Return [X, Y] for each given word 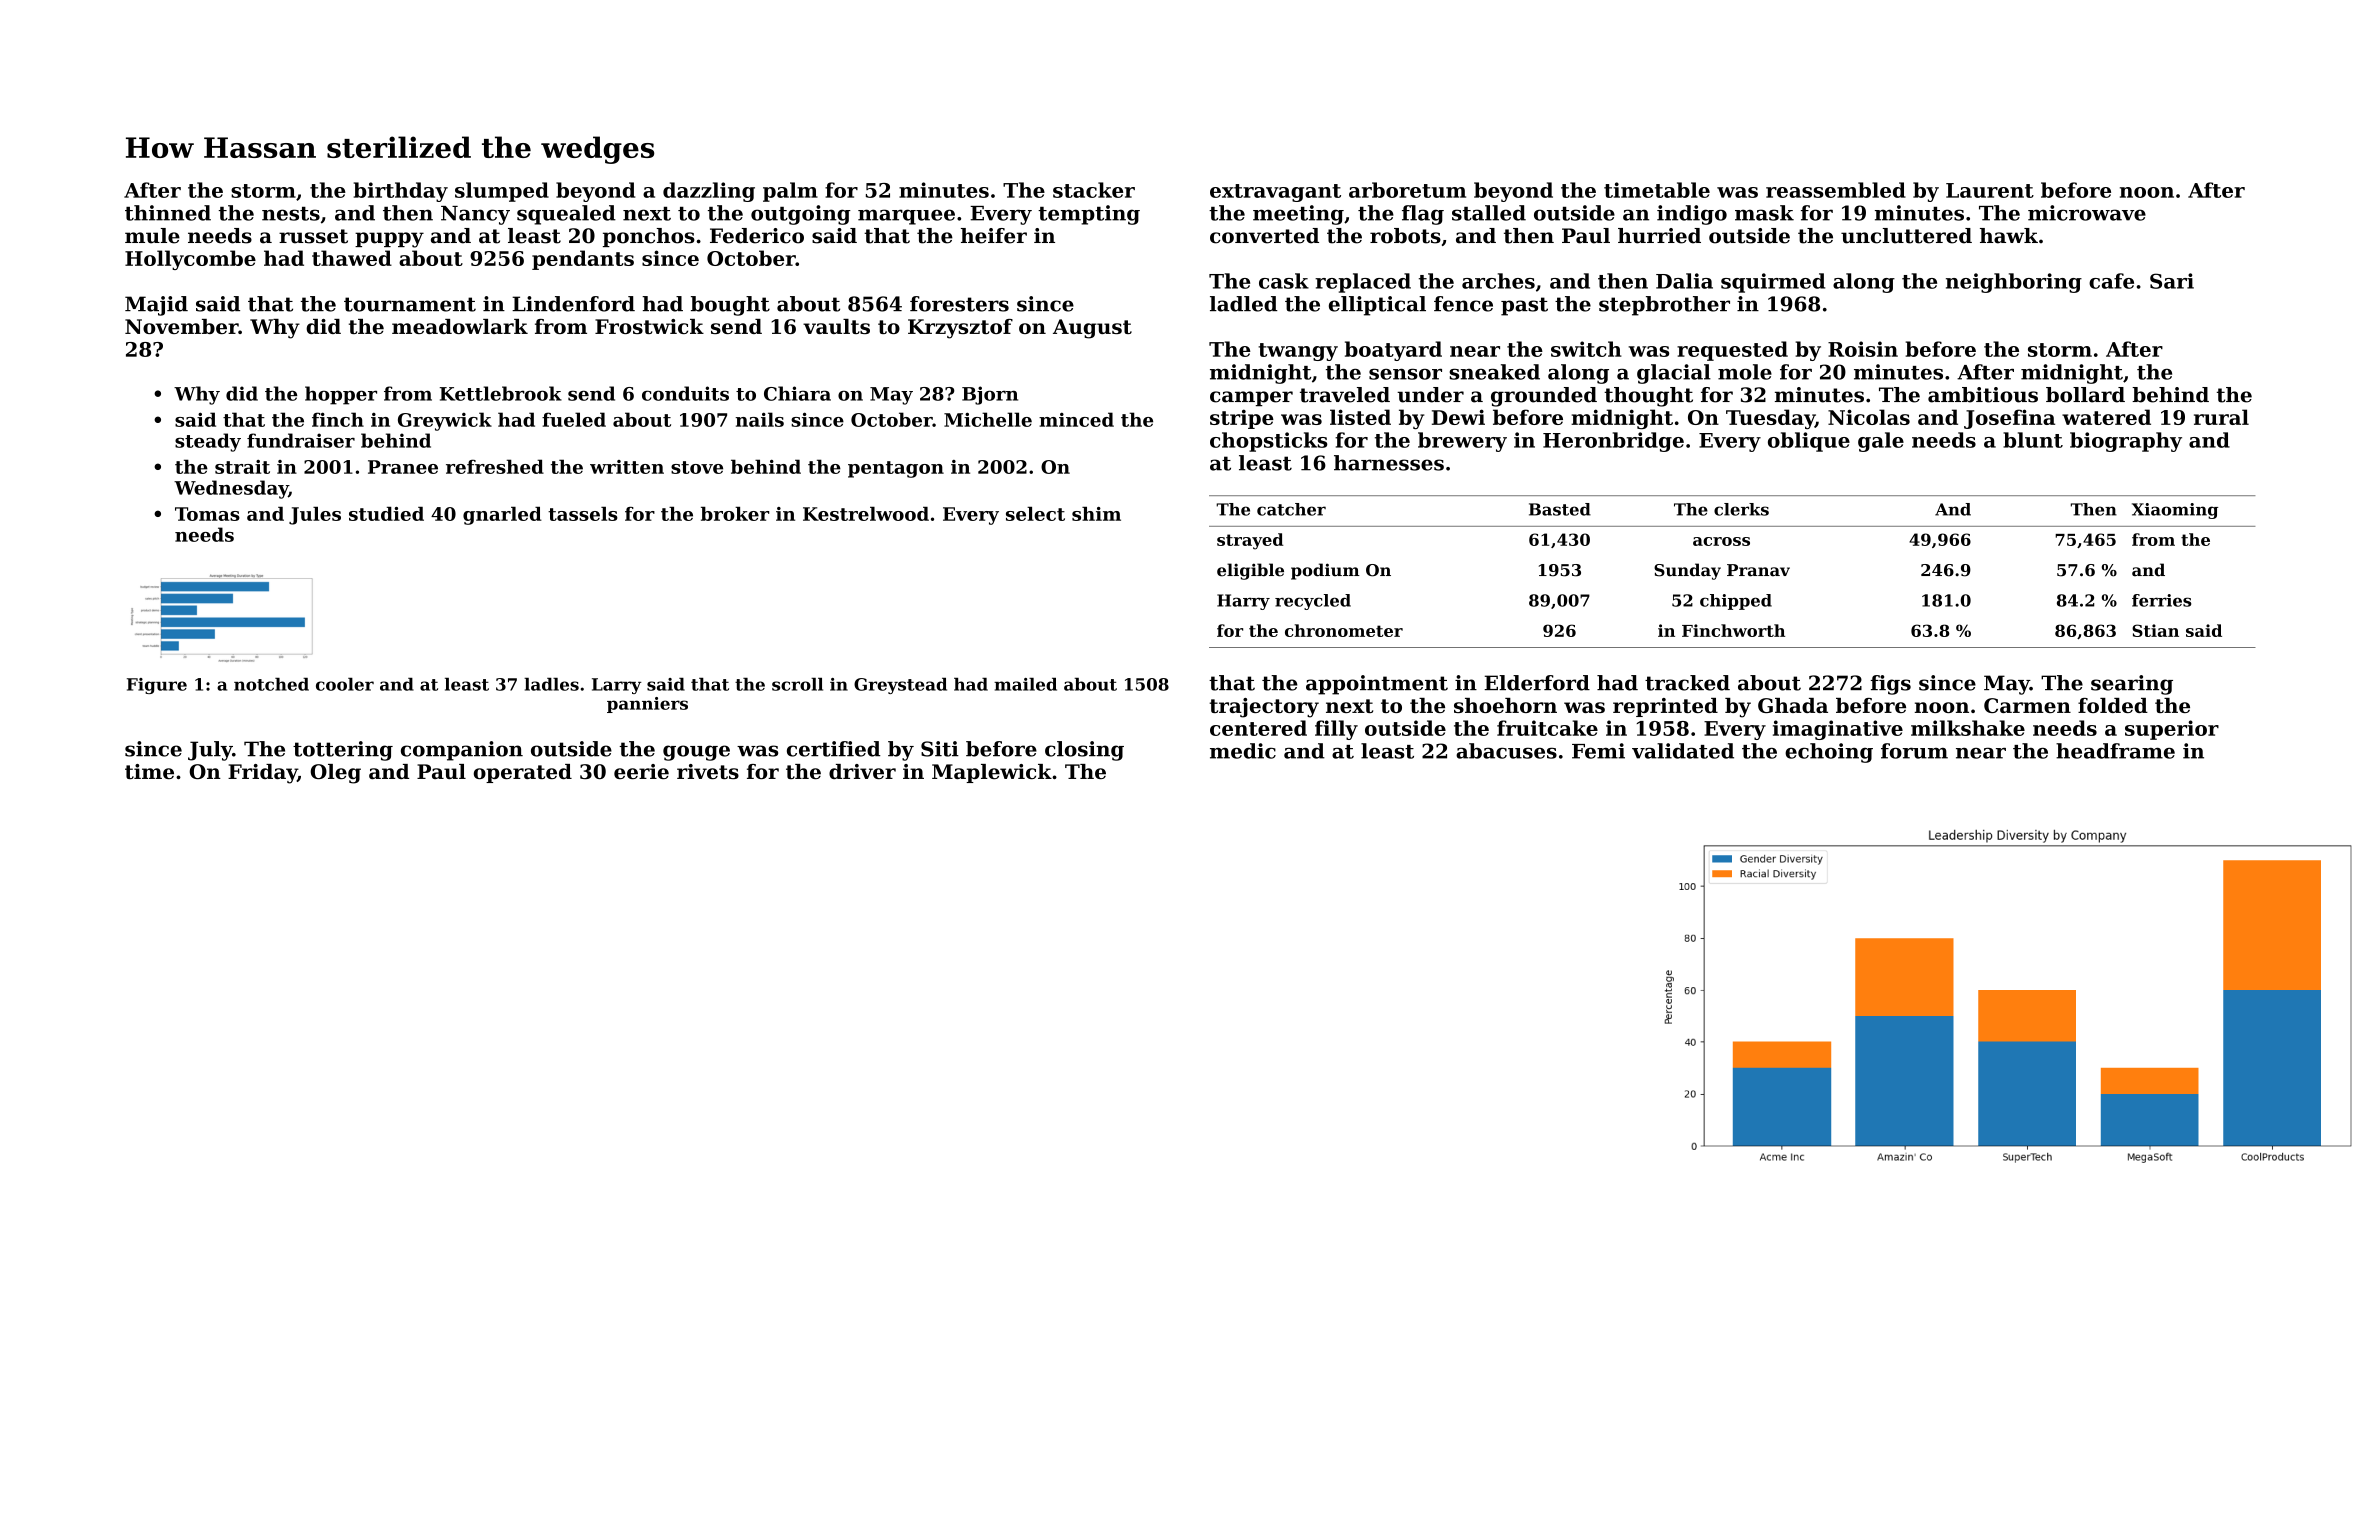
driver [862, 771]
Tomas [207, 514]
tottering [343, 751]
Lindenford [573, 304]
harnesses [1389, 463]
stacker [1094, 190]
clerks [1741, 509]
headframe [2115, 751]
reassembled [1836, 190]
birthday [401, 192]
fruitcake [1547, 728]
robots [1405, 236]
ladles [551, 684]
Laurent [1990, 190]
